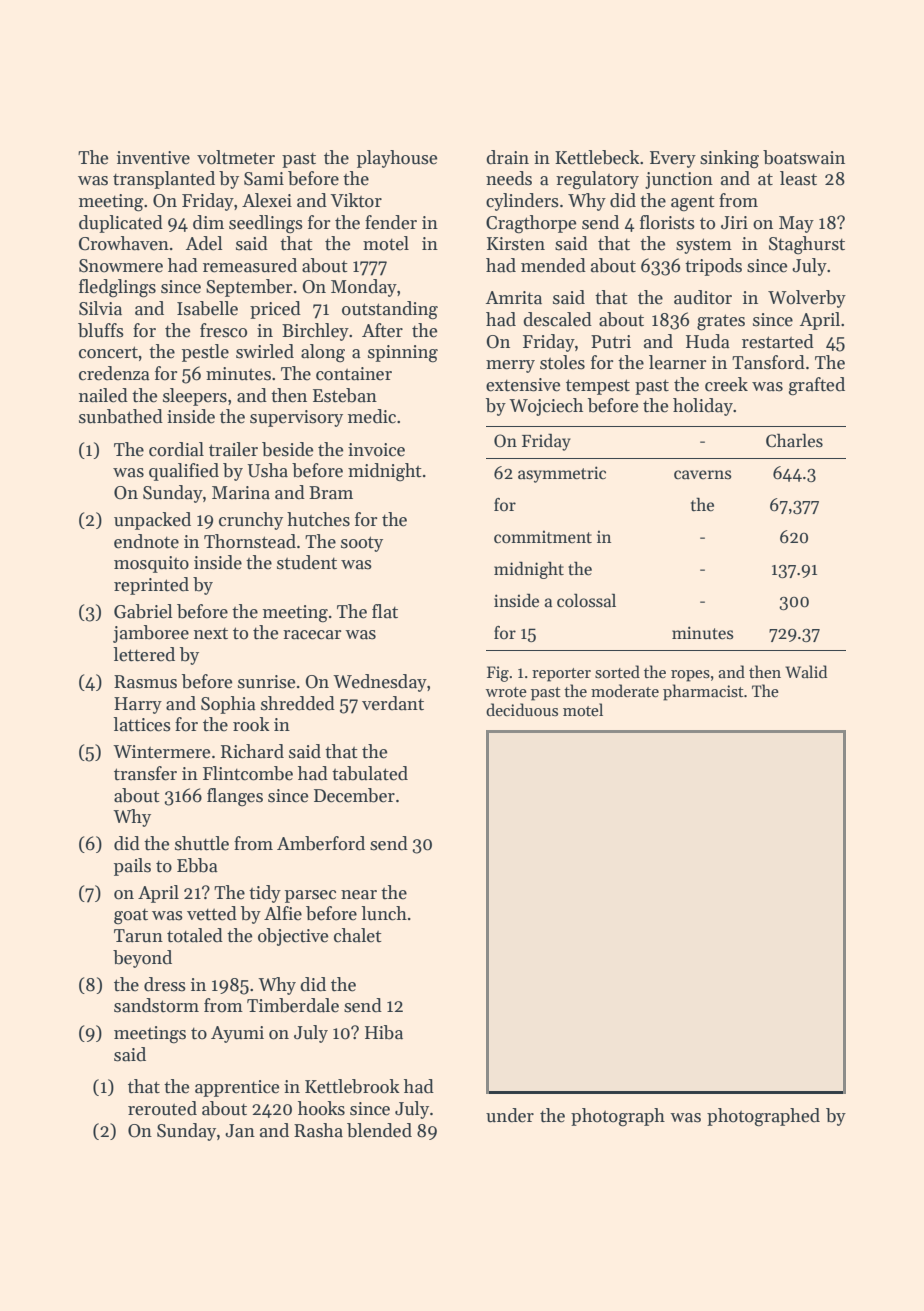 Image resolution: width=924 pixels, height=1311 pixels. Describe the element at coordinates (543, 537) in the screenshot. I see `commitment` at that location.
